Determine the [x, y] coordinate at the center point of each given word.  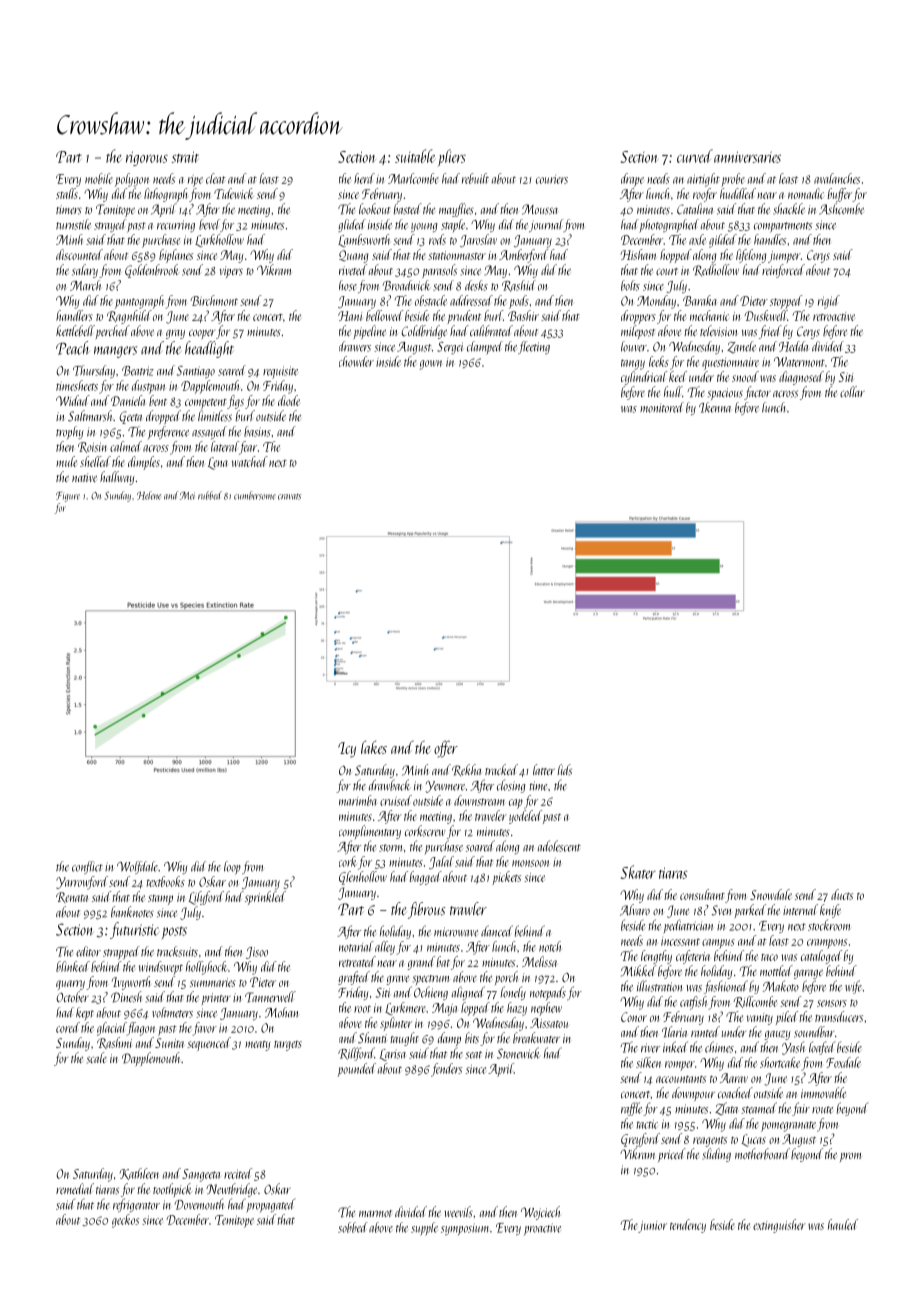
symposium [465, 1229]
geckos [125, 1221]
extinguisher [779, 1226]
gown [431, 365]
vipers [231, 272]
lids [565, 770]
